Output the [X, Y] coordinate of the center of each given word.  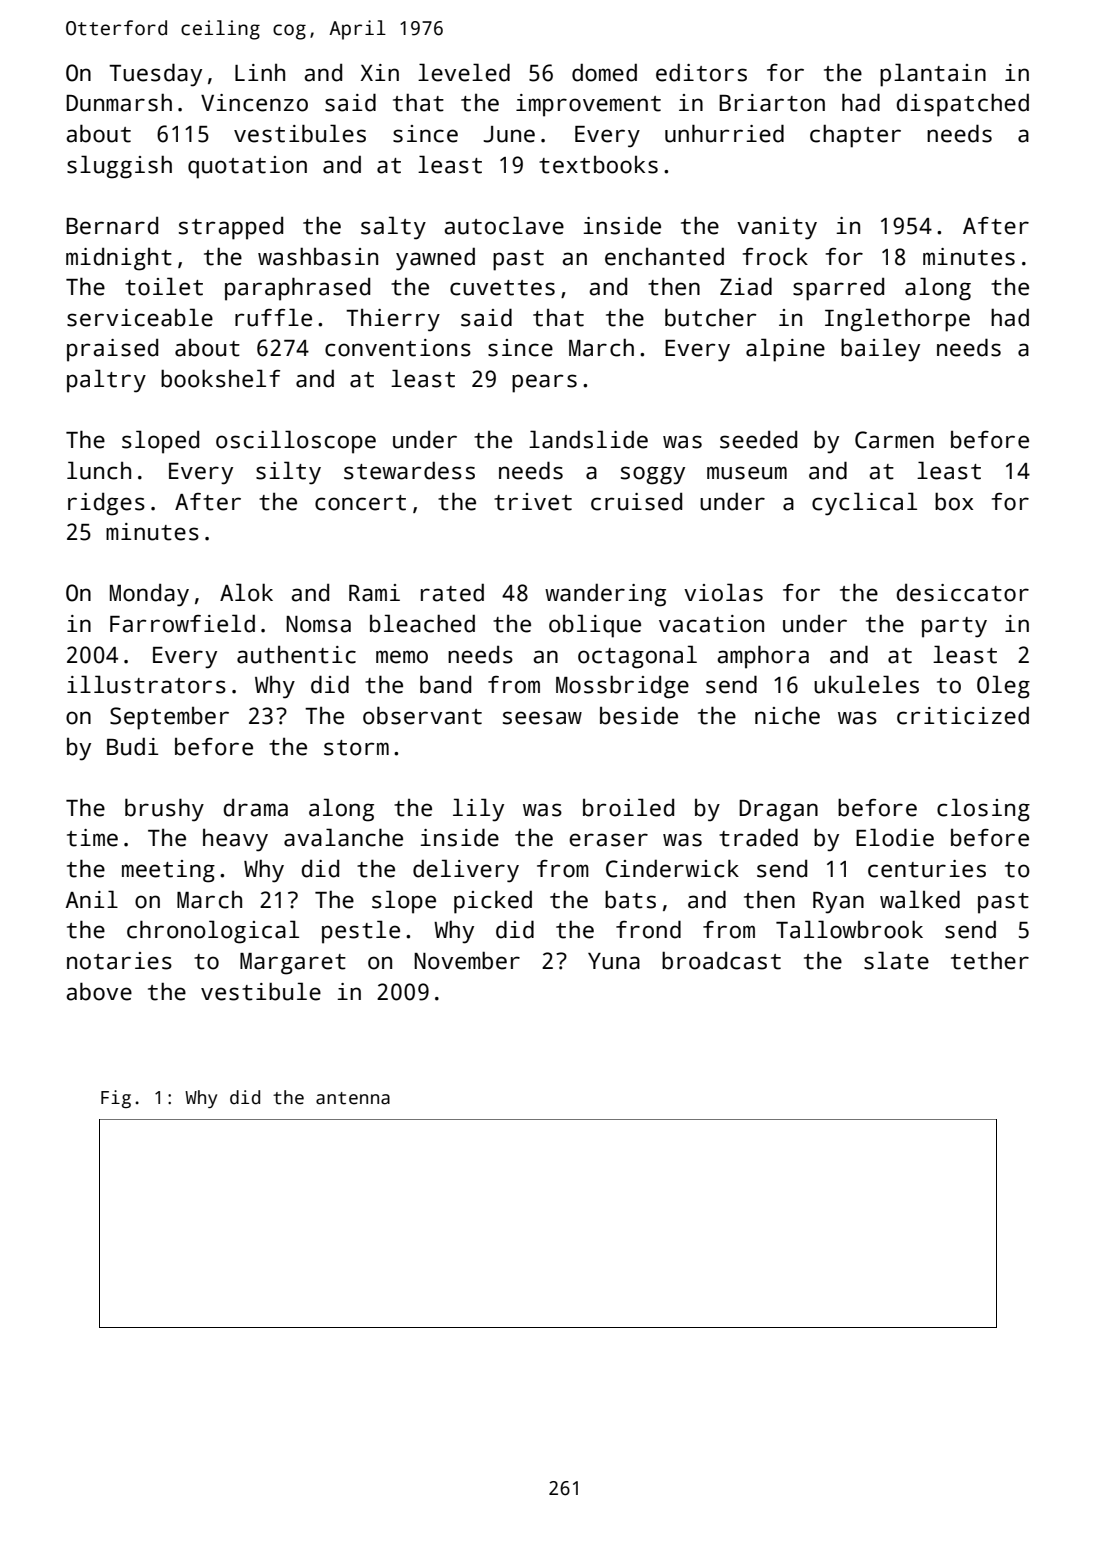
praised [112, 350]
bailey [880, 350]
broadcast [721, 960]
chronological [213, 932]
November [467, 960]
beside [639, 716]
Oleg [1003, 687]
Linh [260, 72]
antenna [353, 1098]
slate [896, 960]
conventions [398, 348]
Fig [116, 1099]
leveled [464, 72]
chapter [855, 136]
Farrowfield [182, 623]
